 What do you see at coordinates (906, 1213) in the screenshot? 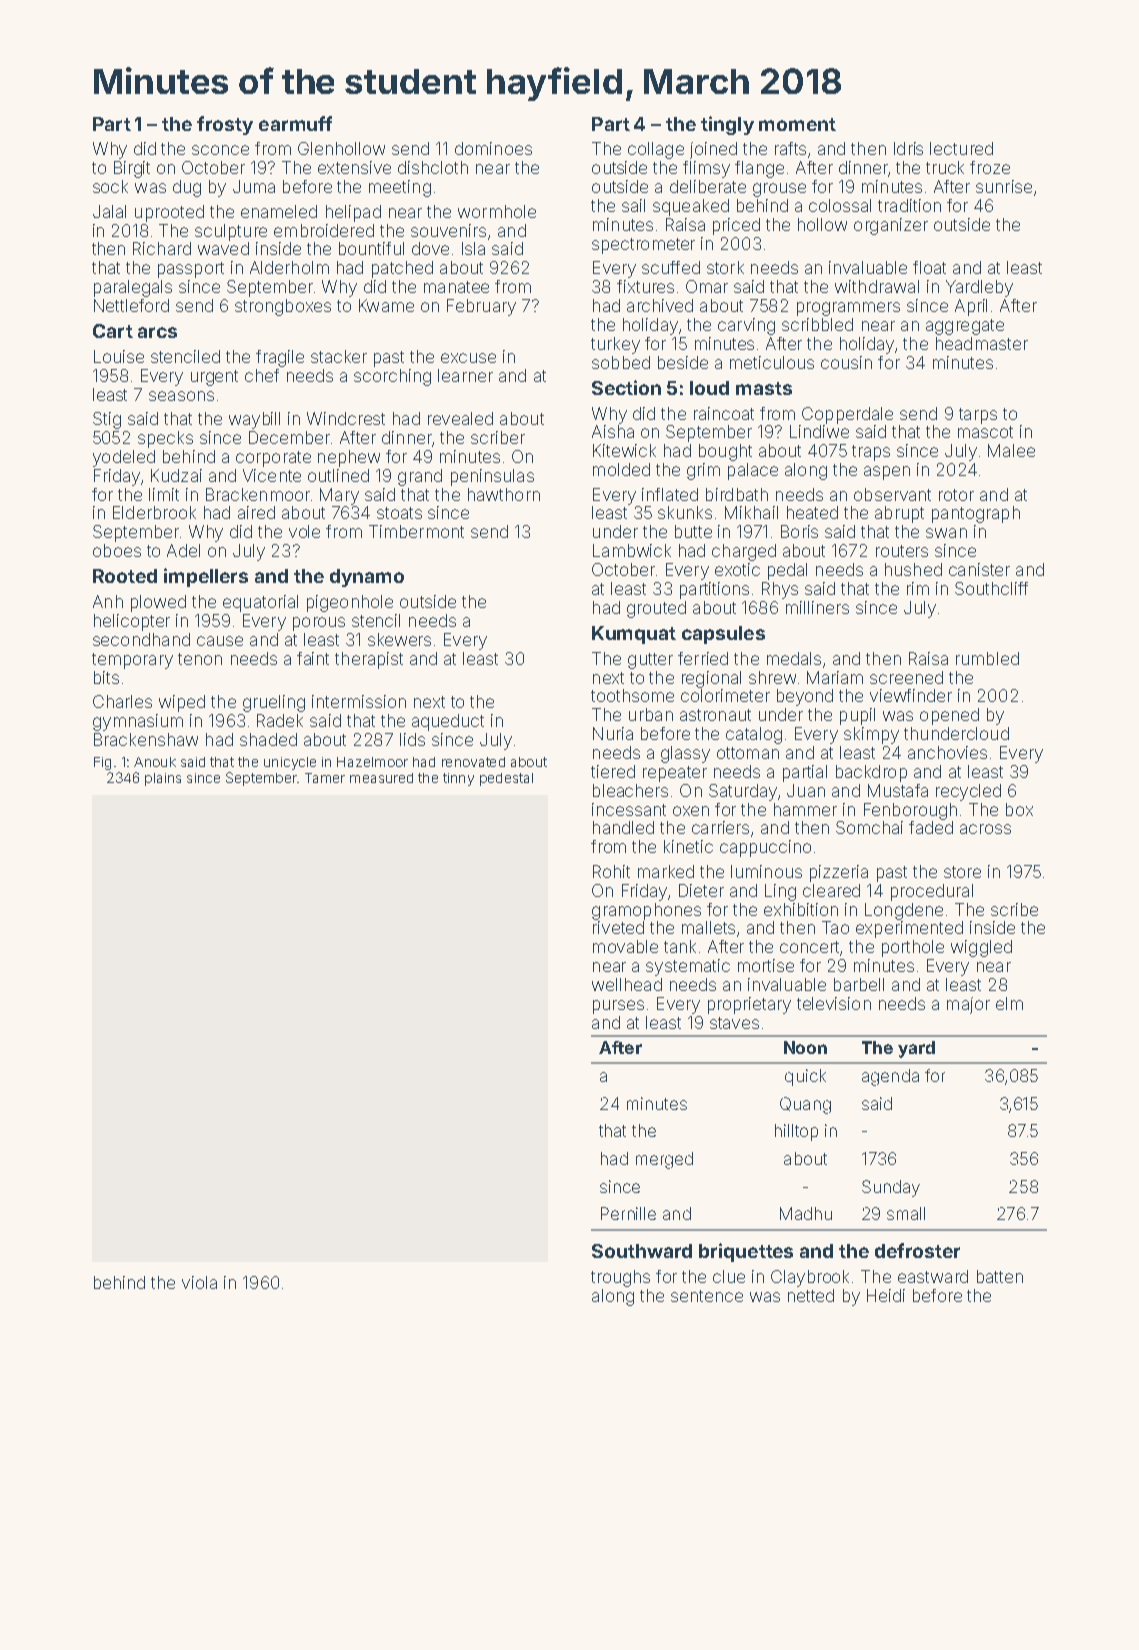
I see `small` at bounding box center [906, 1213].
